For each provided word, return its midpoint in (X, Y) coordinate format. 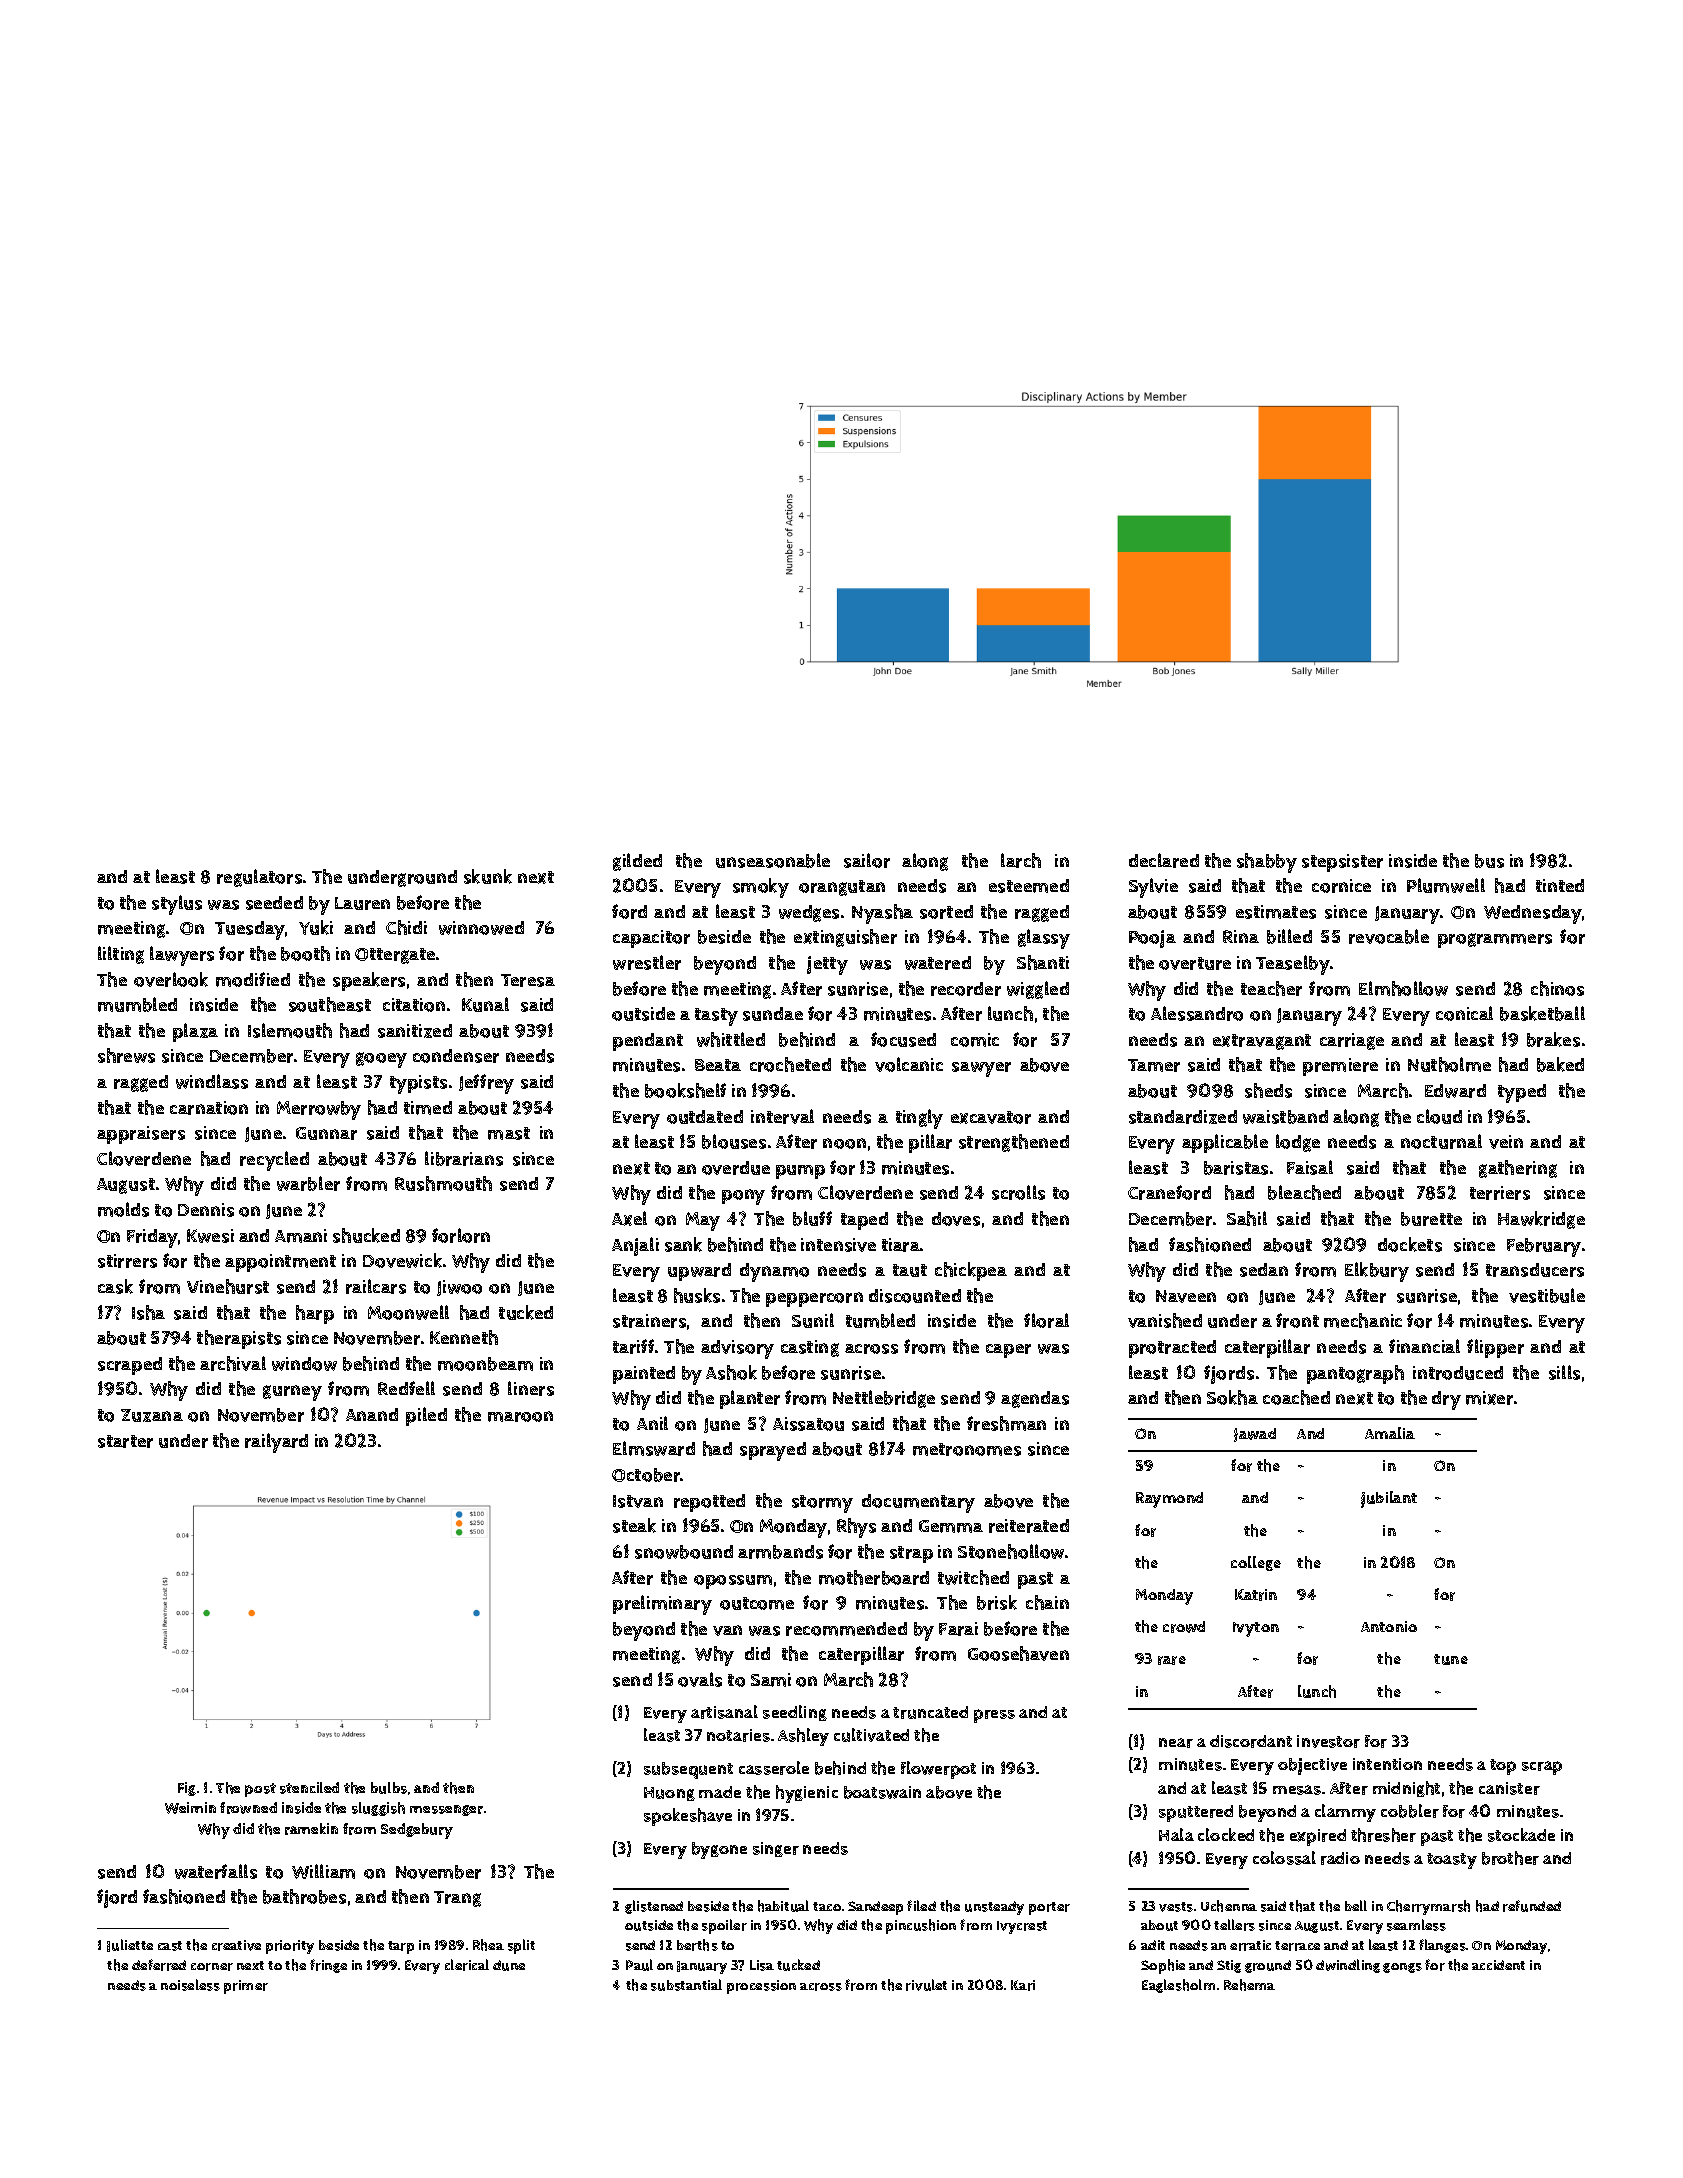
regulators (259, 878)
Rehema (1249, 1985)
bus (1489, 861)
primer (246, 1987)
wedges (809, 913)
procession (761, 1987)
